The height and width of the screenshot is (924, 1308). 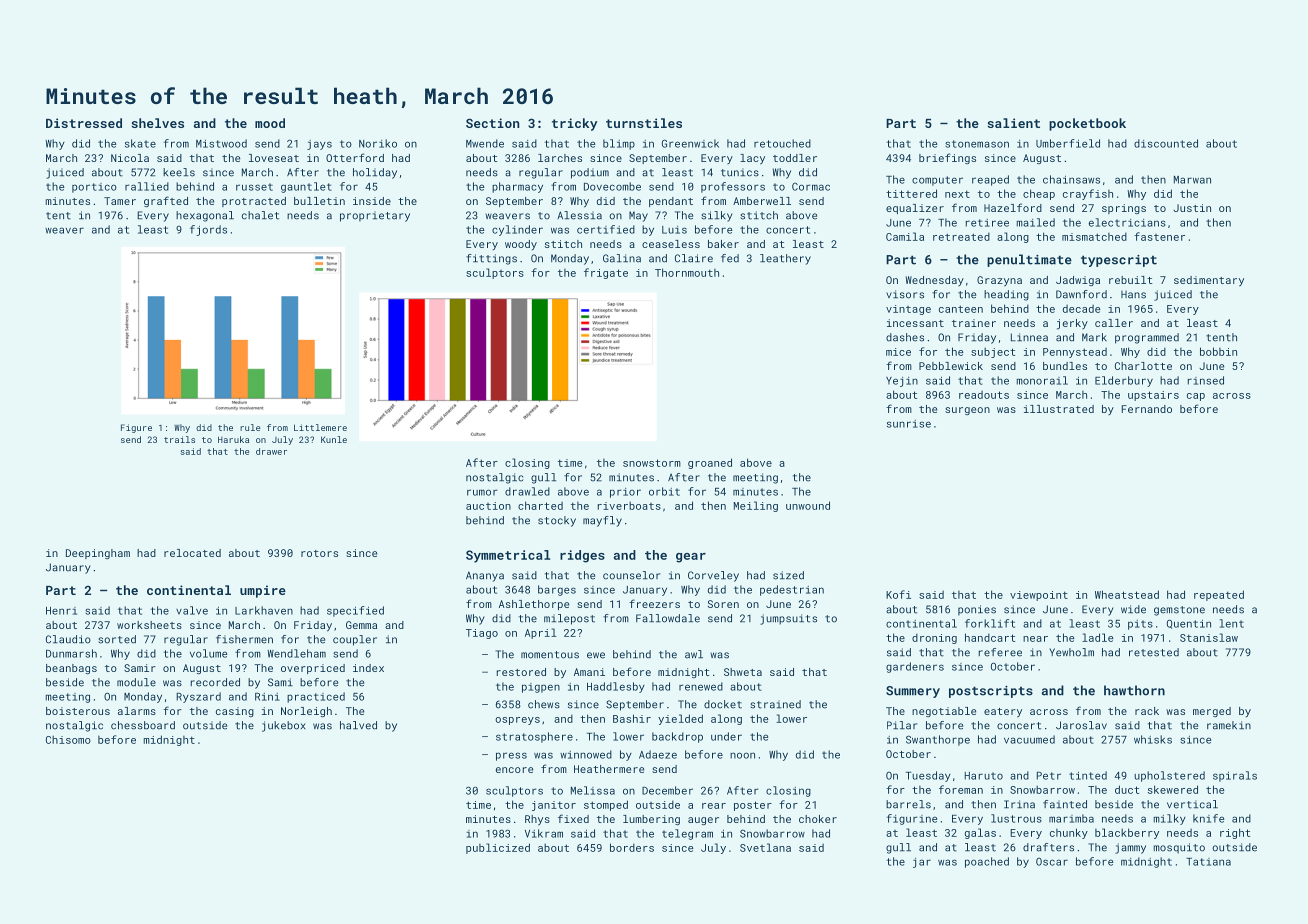 I want to click on vintage, so click(x=908, y=310).
